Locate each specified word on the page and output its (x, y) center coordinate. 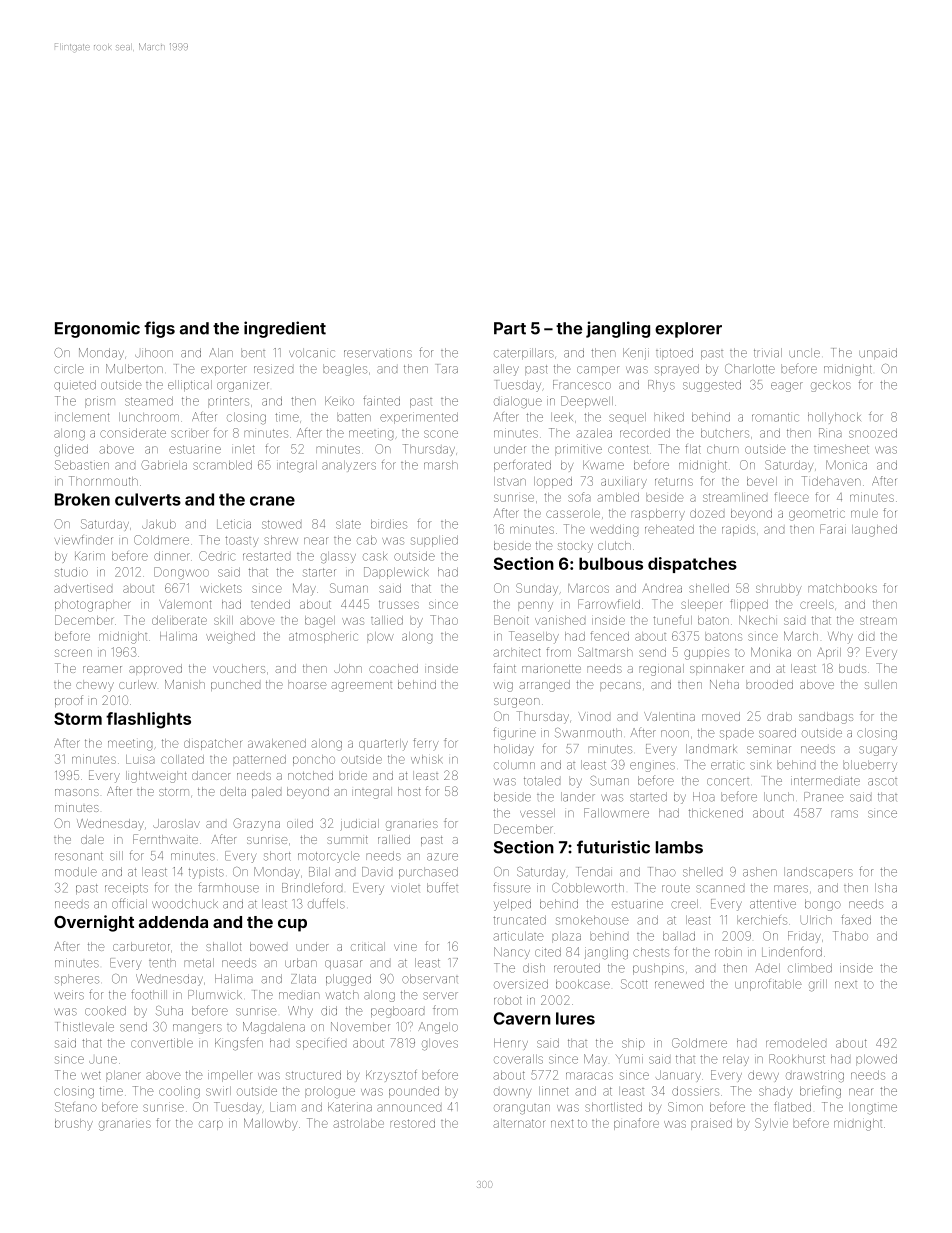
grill (818, 986)
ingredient (285, 329)
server (440, 996)
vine (405, 947)
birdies (389, 524)
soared (777, 733)
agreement (361, 687)
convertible (162, 1043)
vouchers (239, 668)
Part (510, 328)
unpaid (878, 353)
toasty (241, 541)
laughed (874, 531)
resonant (79, 856)
